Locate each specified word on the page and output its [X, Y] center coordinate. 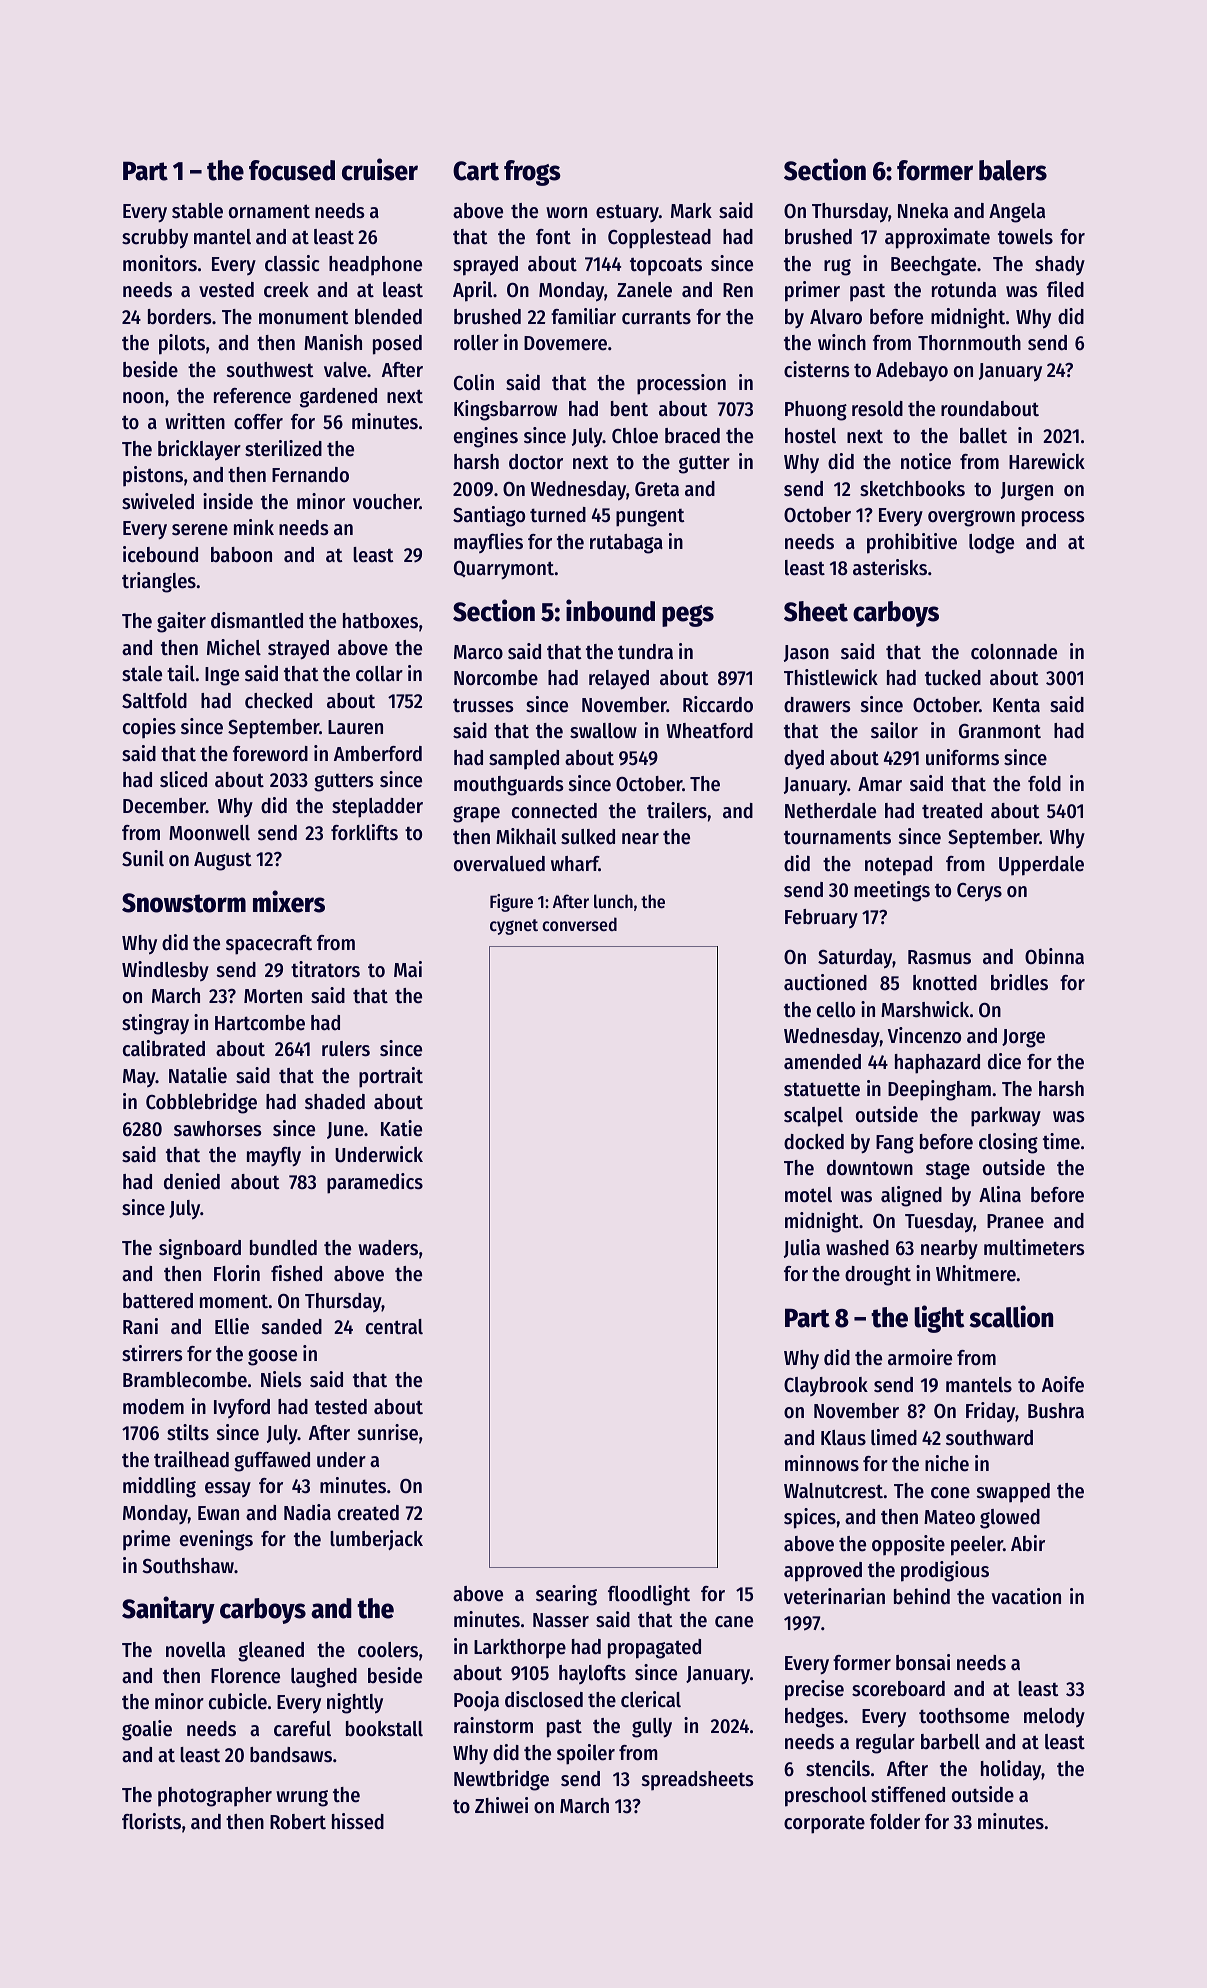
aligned [911, 1196]
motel [808, 1195]
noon [143, 398]
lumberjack [376, 1540]
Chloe [635, 436]
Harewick [1047, 461]
